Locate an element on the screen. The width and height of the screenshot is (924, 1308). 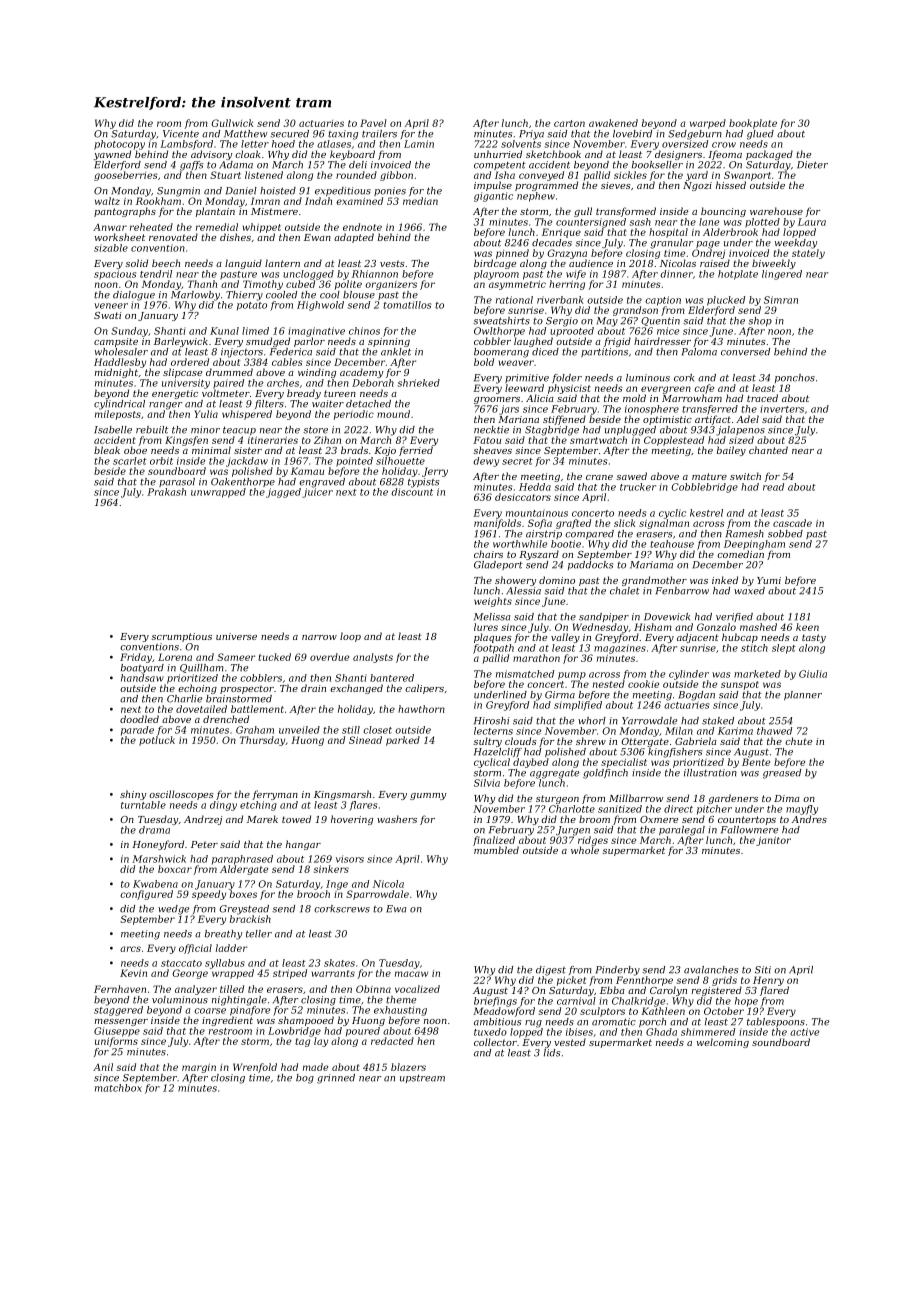
Yulia is located at coordinates (206, 414).
